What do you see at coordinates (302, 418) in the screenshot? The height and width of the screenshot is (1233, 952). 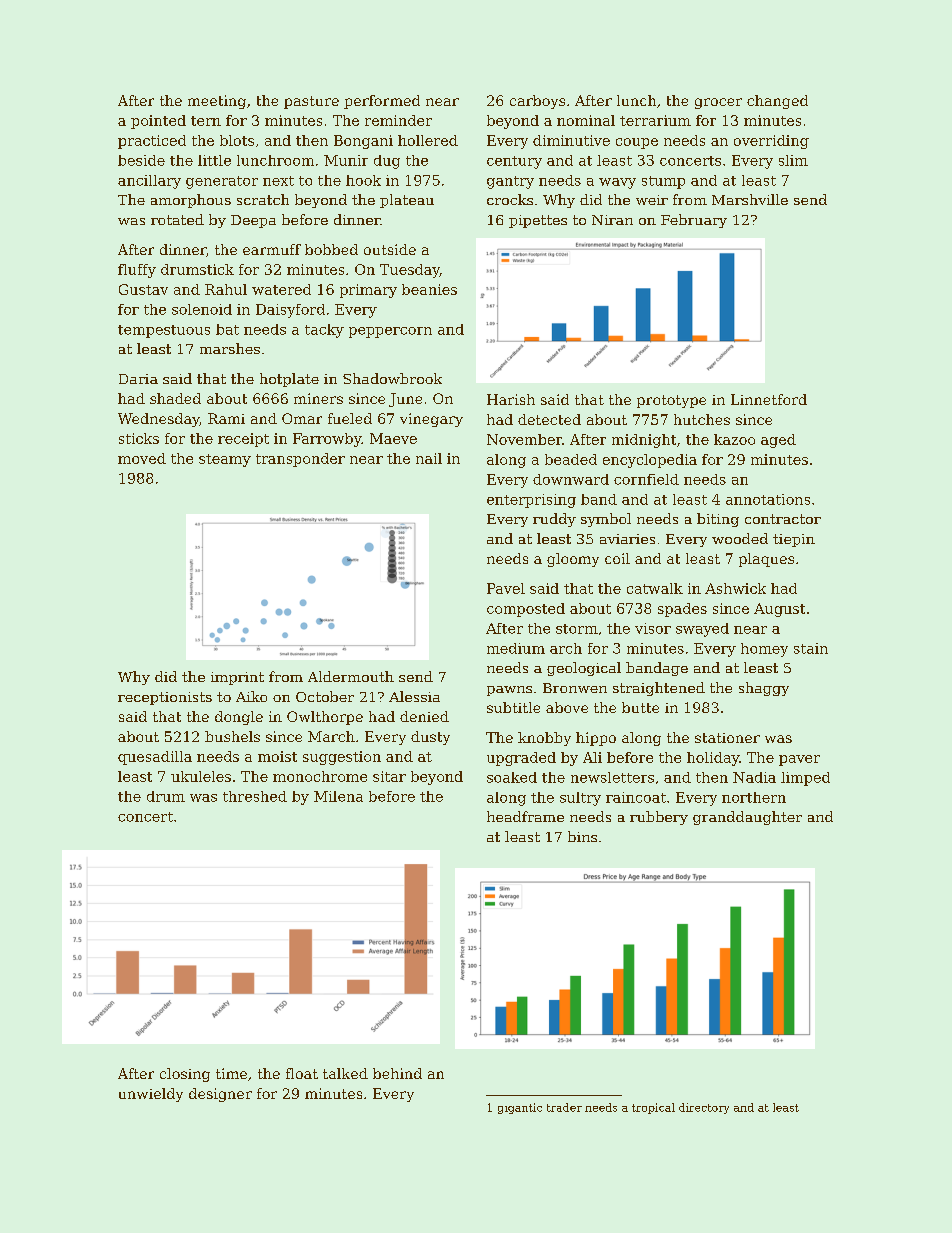 I see `Omar` at bounding box center [302, 418].
